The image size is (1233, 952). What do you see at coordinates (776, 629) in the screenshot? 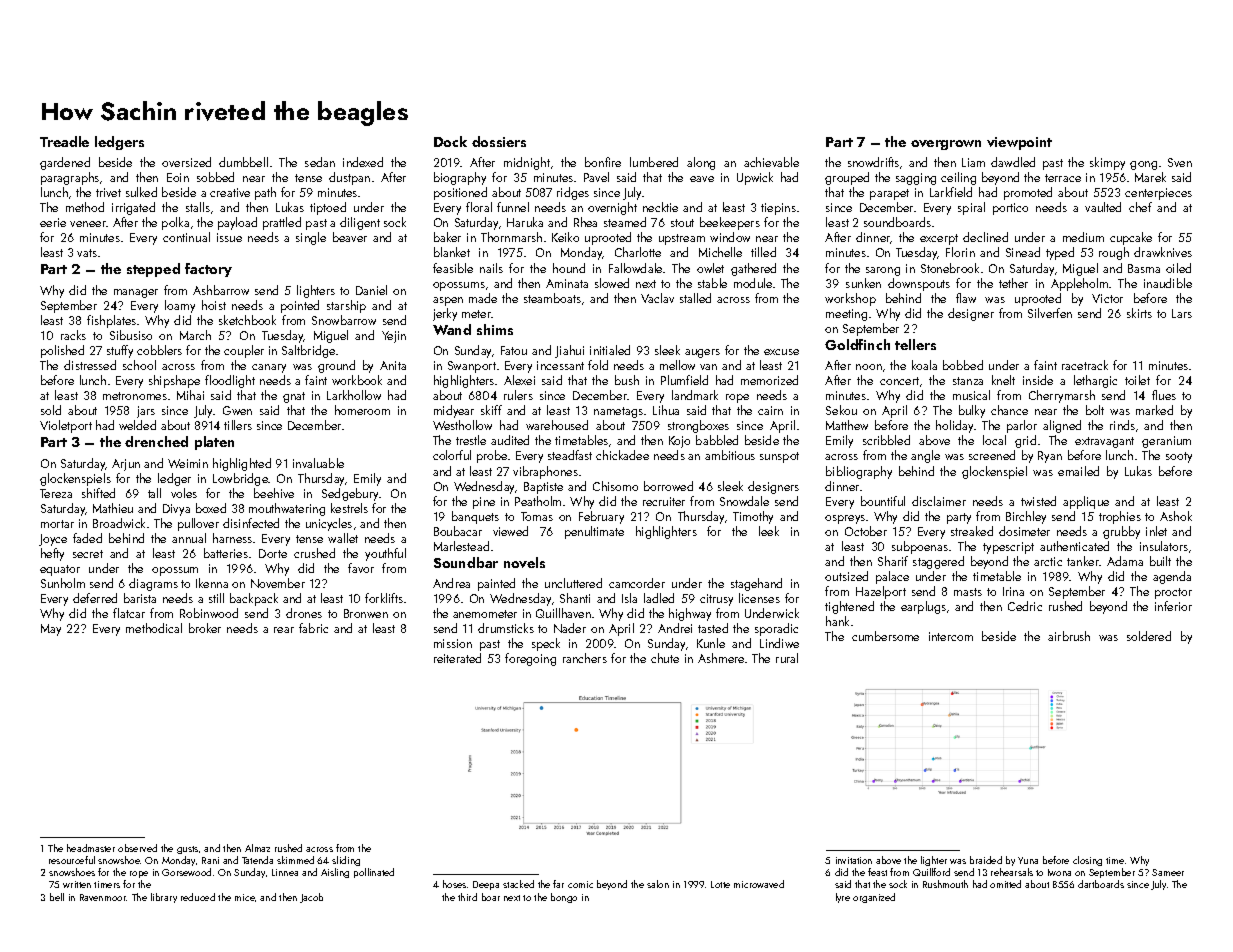
I see `sporadic` at bounding box center [776, 629].
